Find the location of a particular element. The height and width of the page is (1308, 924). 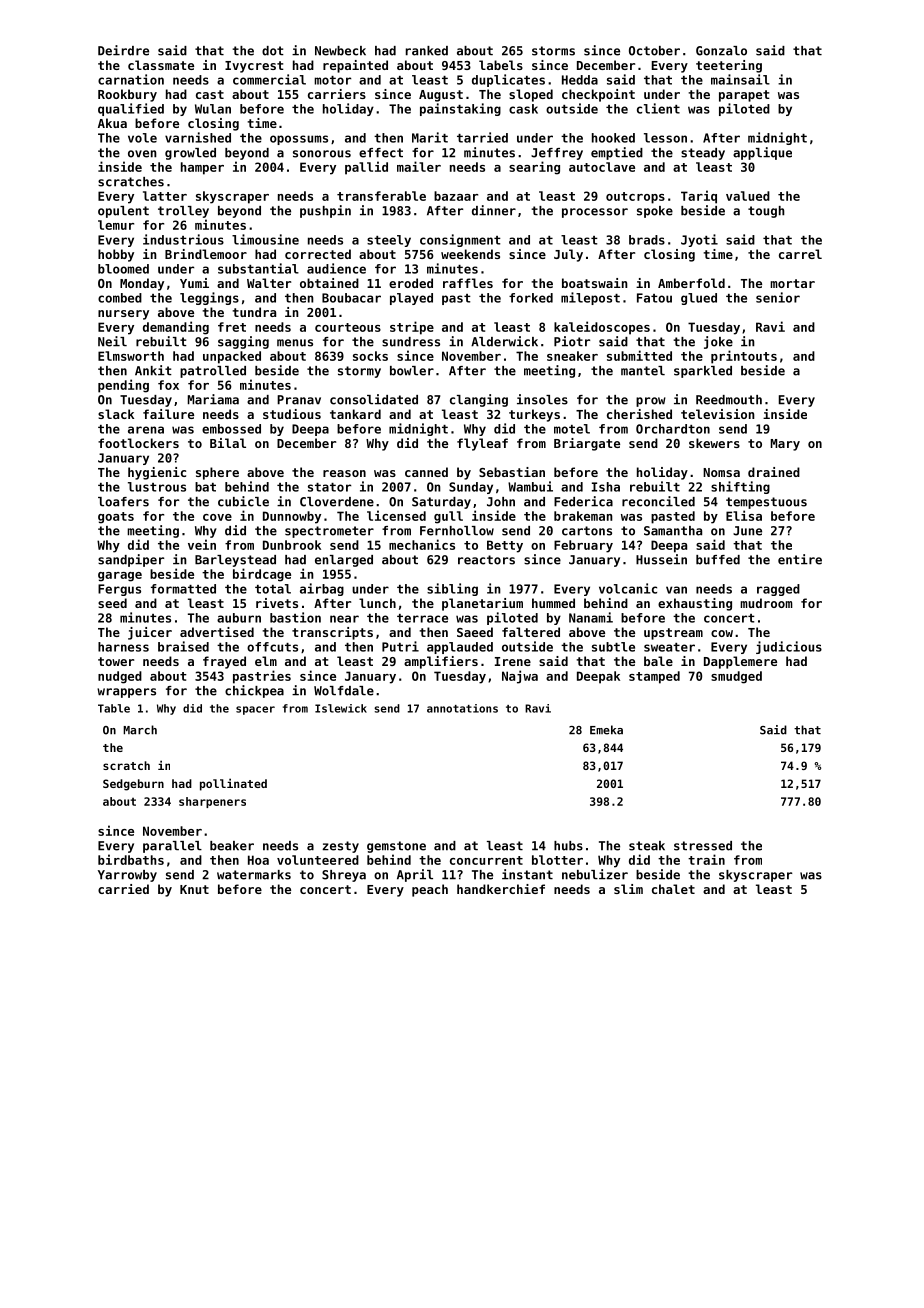

smudged is located at coordinates (736, 677).
